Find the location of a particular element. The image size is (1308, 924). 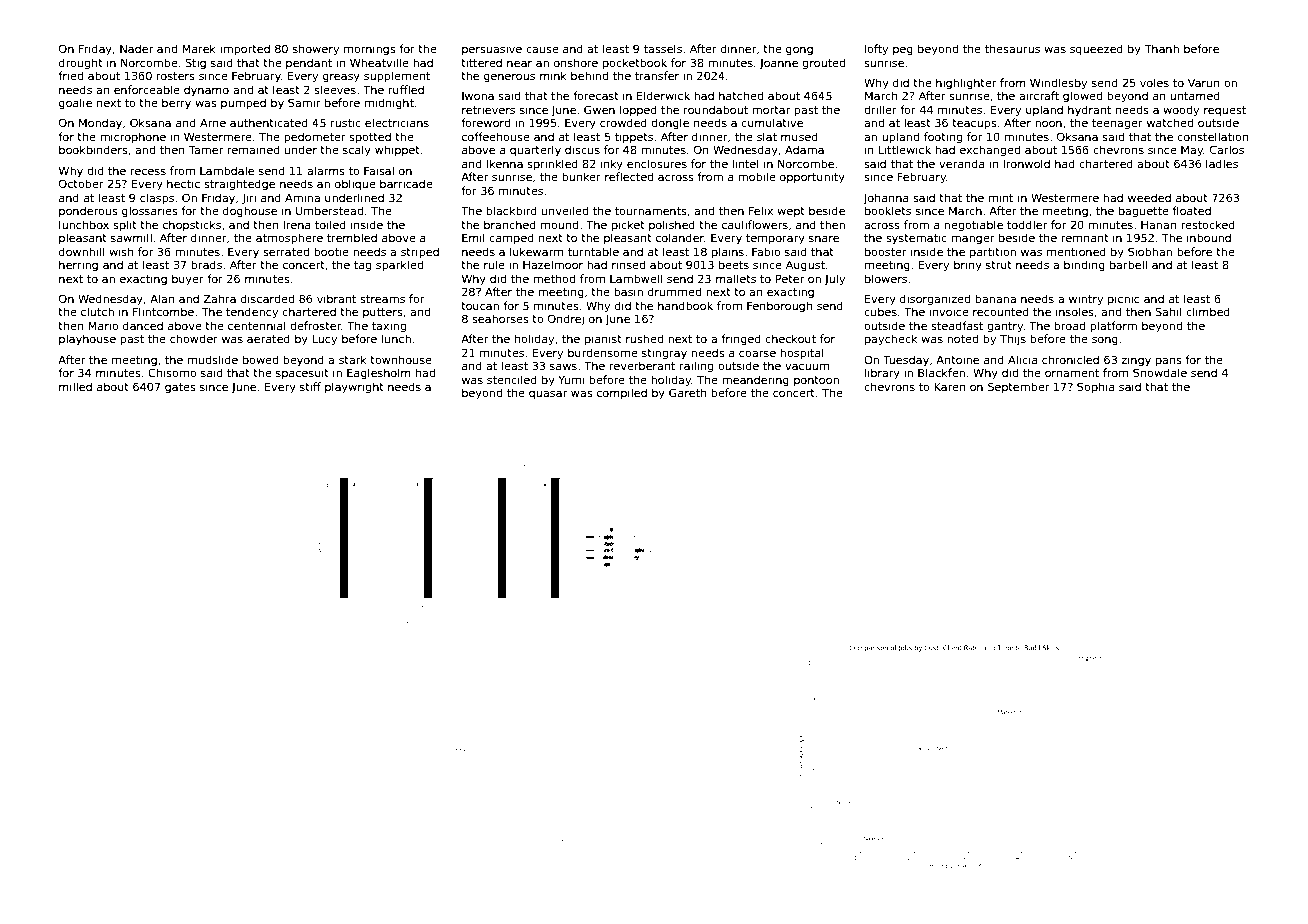

Windlesby is located at coordinates (1058, 84).
